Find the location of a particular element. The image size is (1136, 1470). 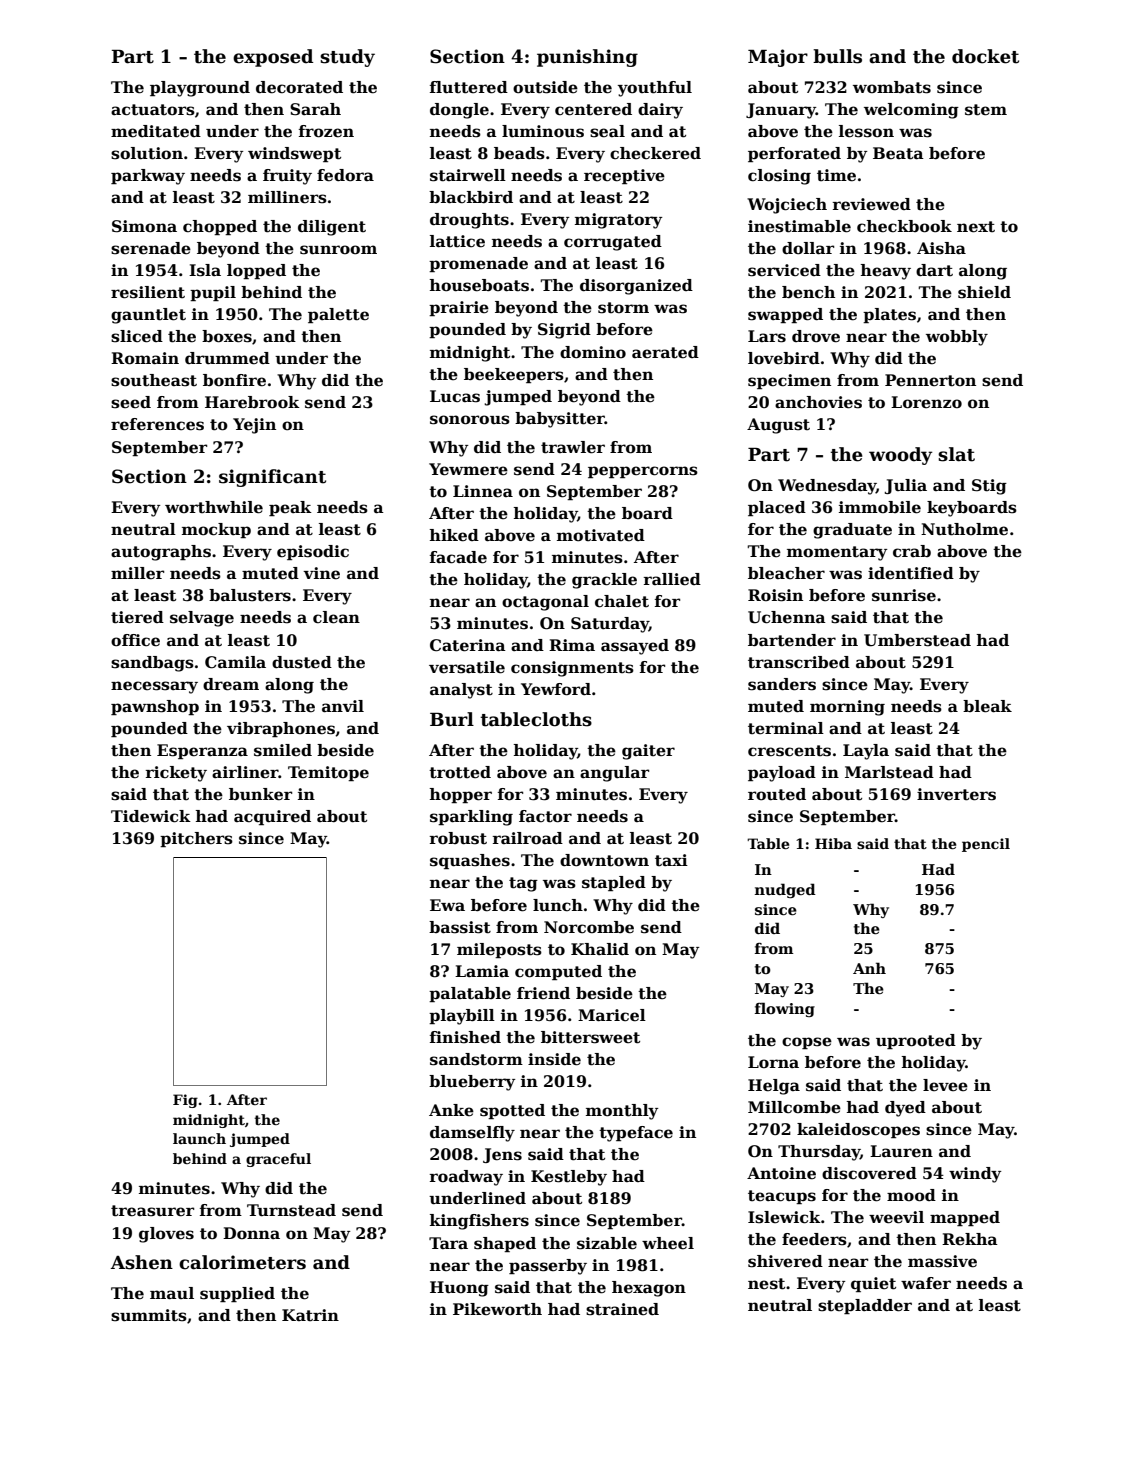

selvage is located at coordinates (202, 619).
